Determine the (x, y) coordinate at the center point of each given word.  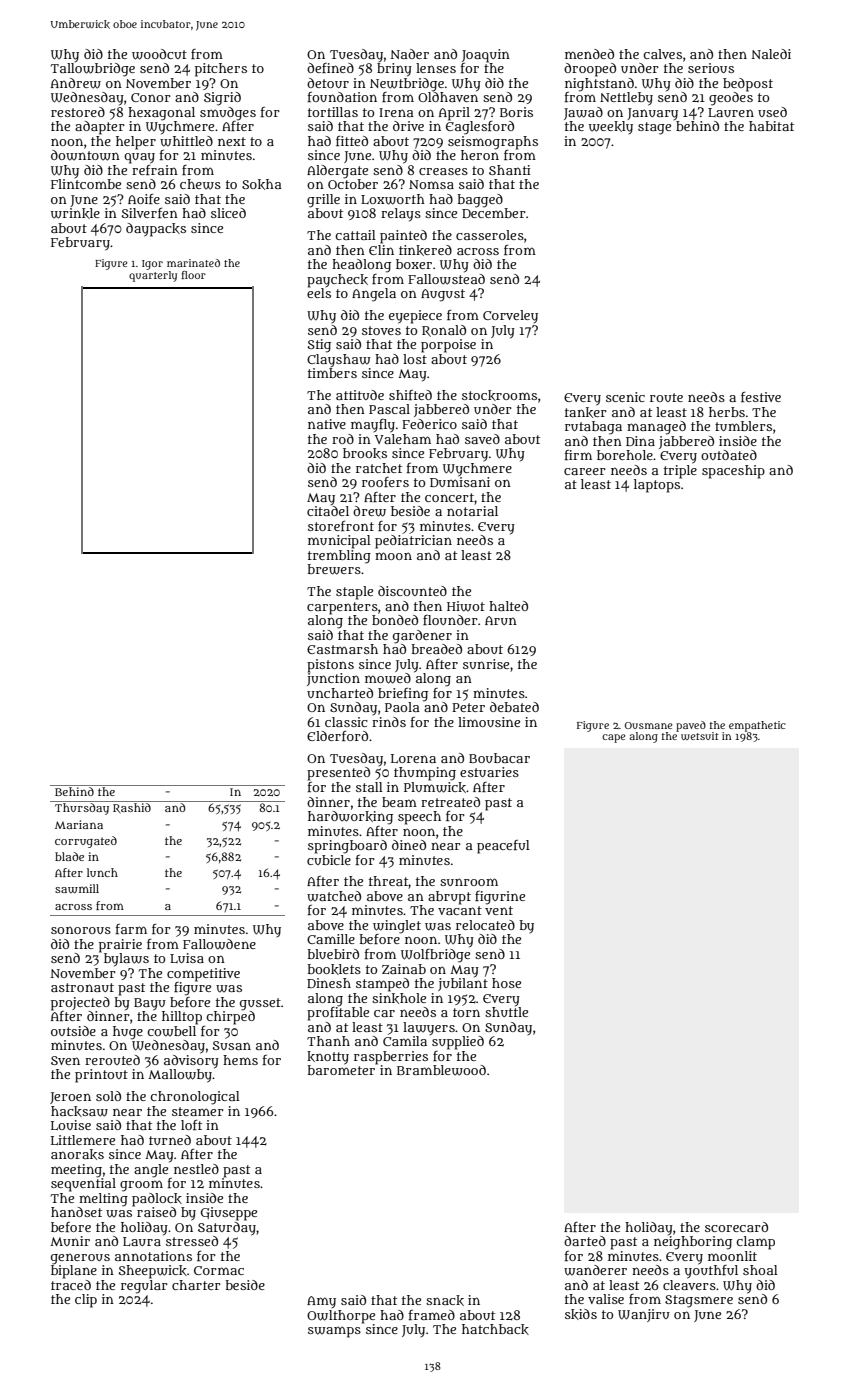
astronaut (82, 987)
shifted (410, 395)
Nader (410, 54)
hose (506, 983)
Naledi (771, 54)
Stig (319, 346)
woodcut (159, 54)
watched (334, 896)
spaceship (733, 472)
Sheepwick (152, 1272)
